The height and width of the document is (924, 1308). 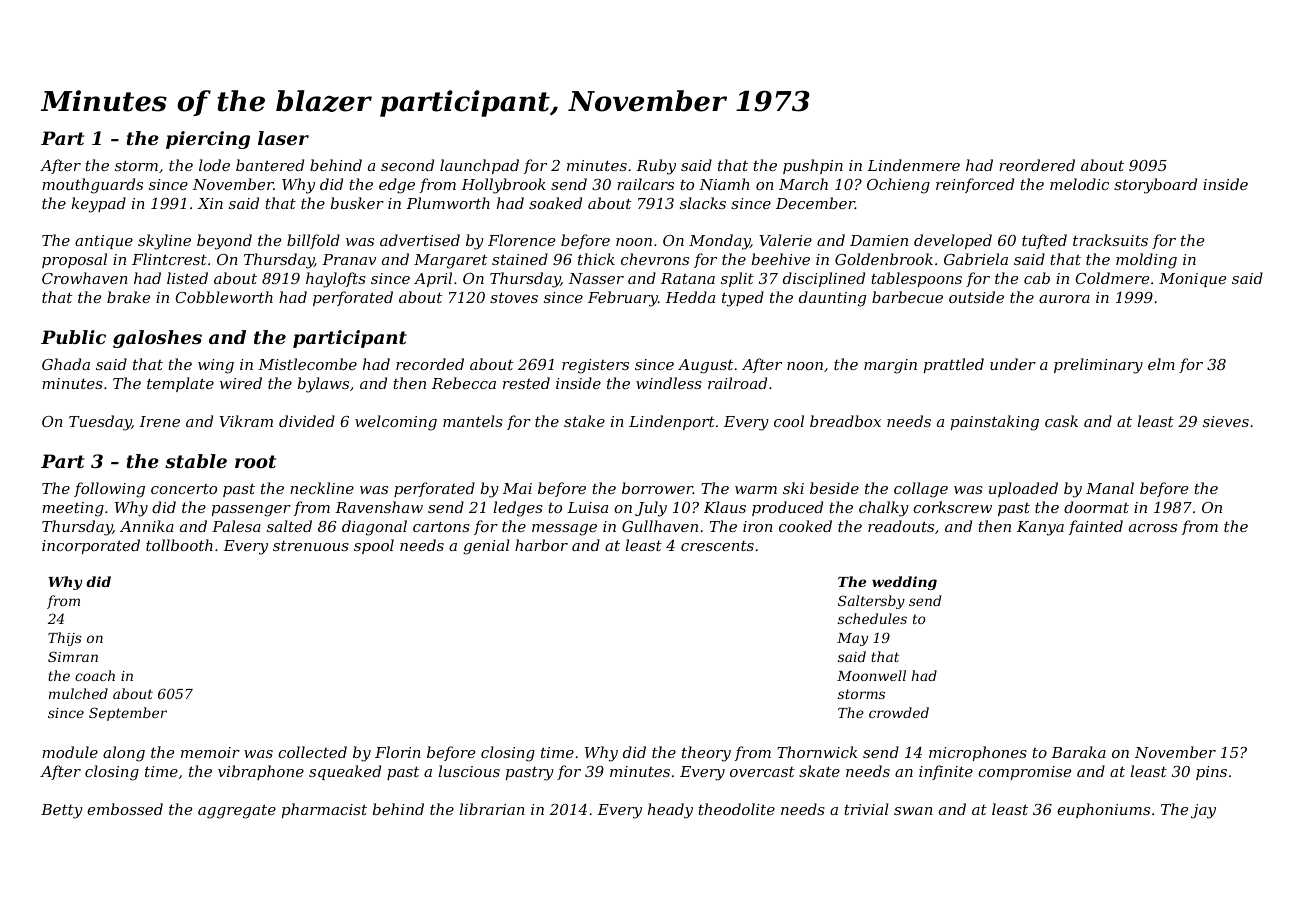 What do you see at coordinates (208, 140) in the document?
I see `piercing` at bounding box center [208, 140].
